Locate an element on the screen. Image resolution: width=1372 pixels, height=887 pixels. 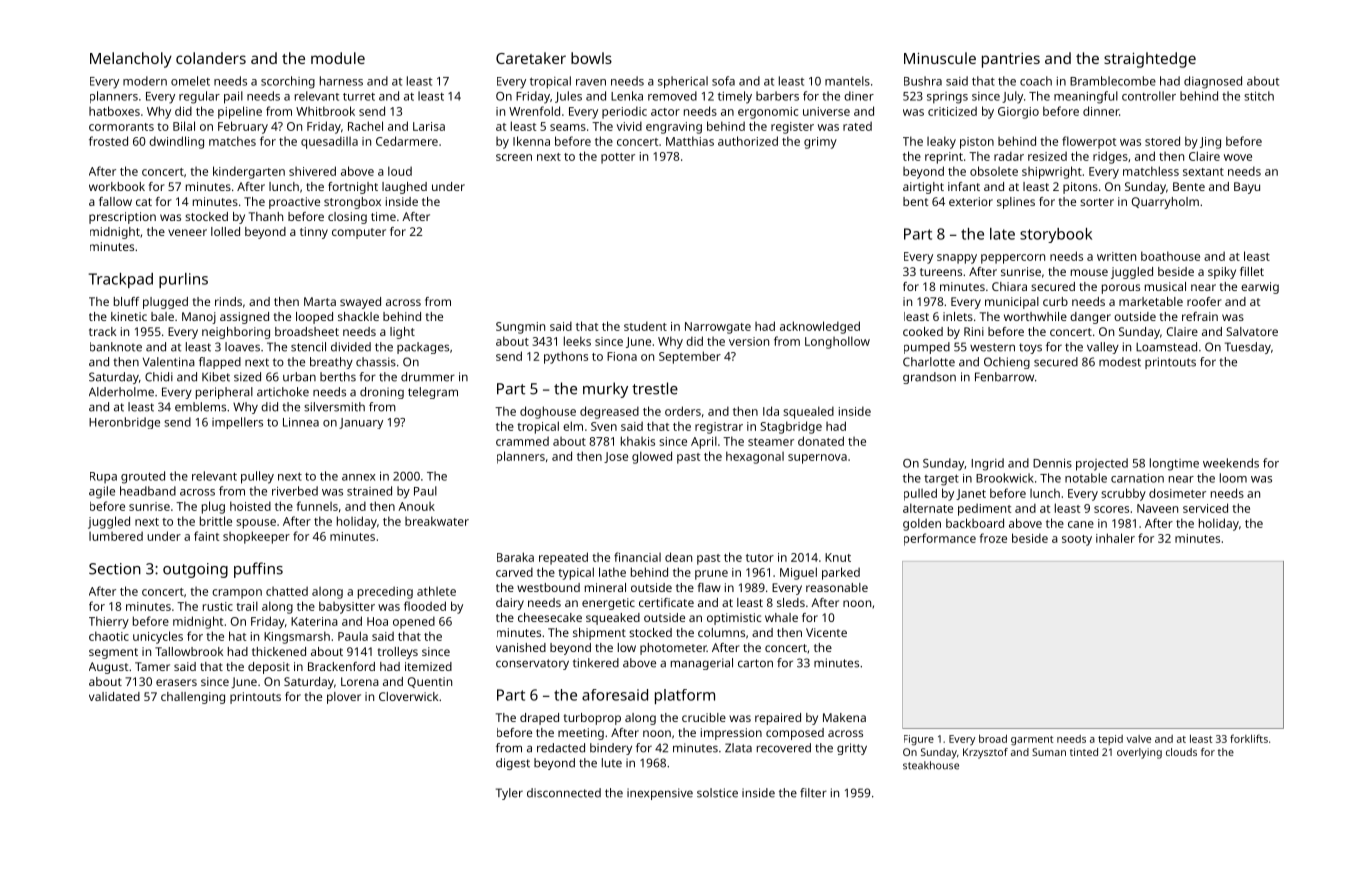
cane is located at coordinates (1081, 524).
